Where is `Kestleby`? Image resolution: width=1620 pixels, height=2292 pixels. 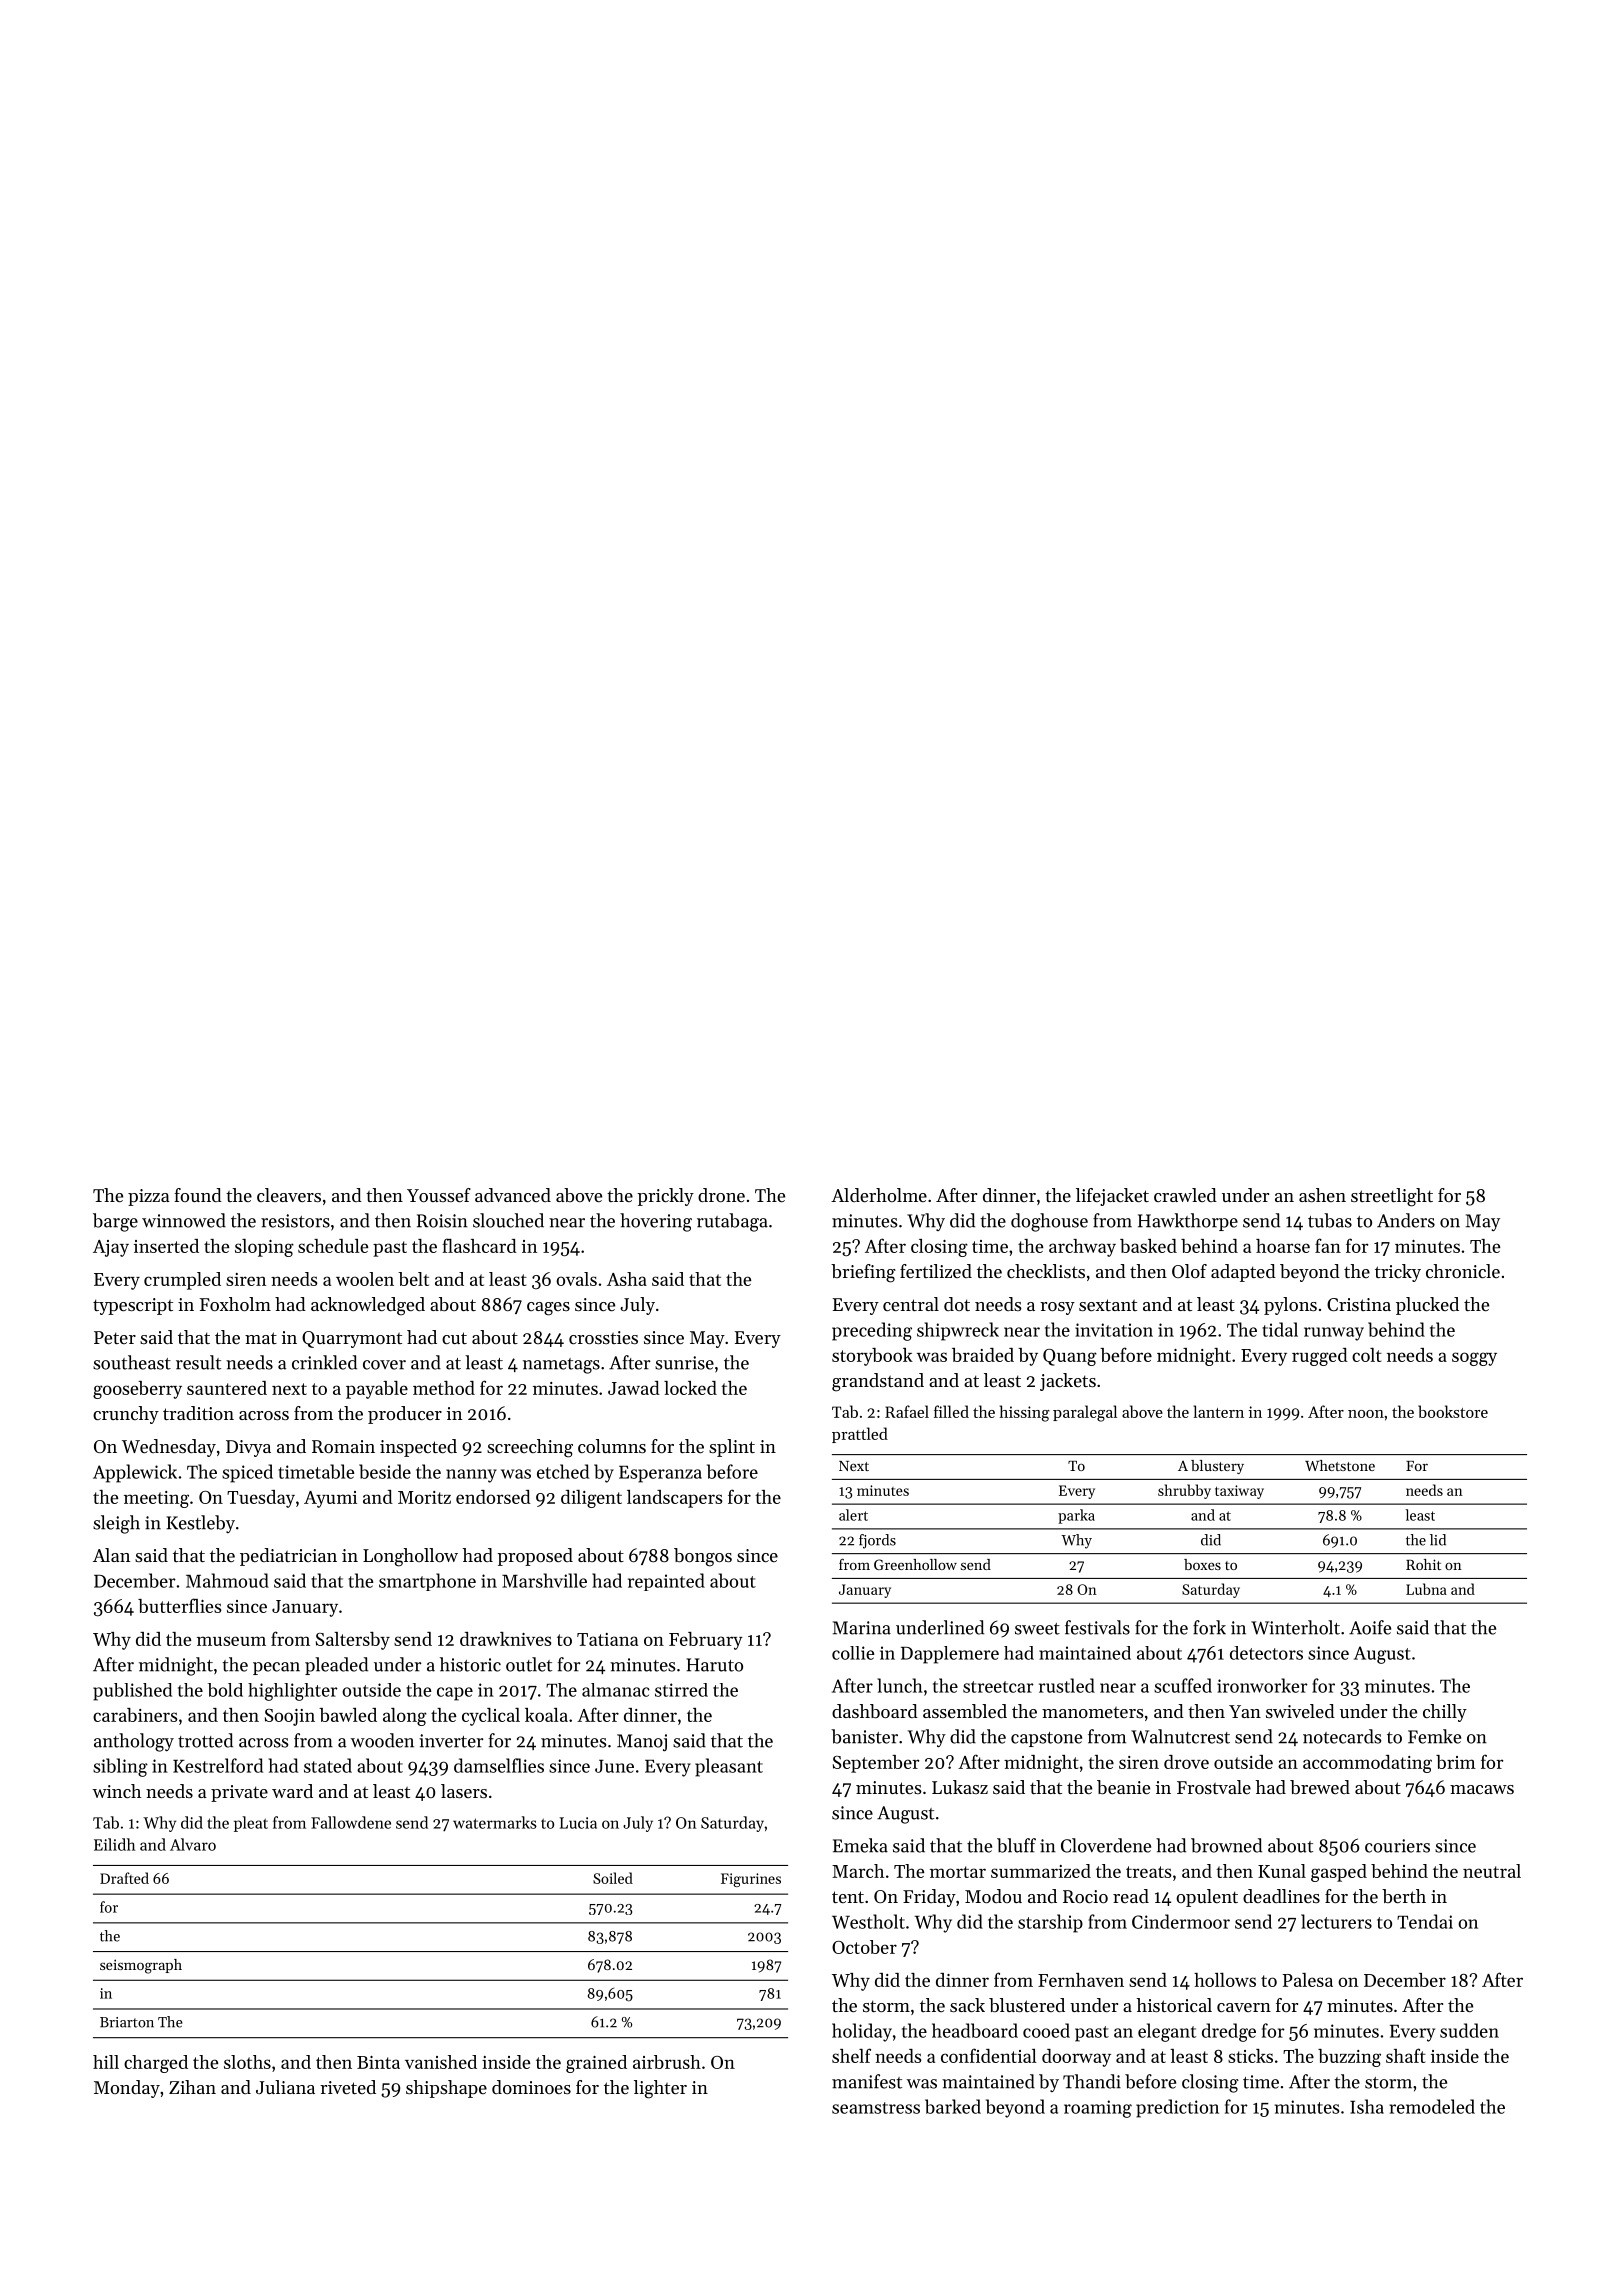 Kestleby is located at coordinates (200, 1524).
